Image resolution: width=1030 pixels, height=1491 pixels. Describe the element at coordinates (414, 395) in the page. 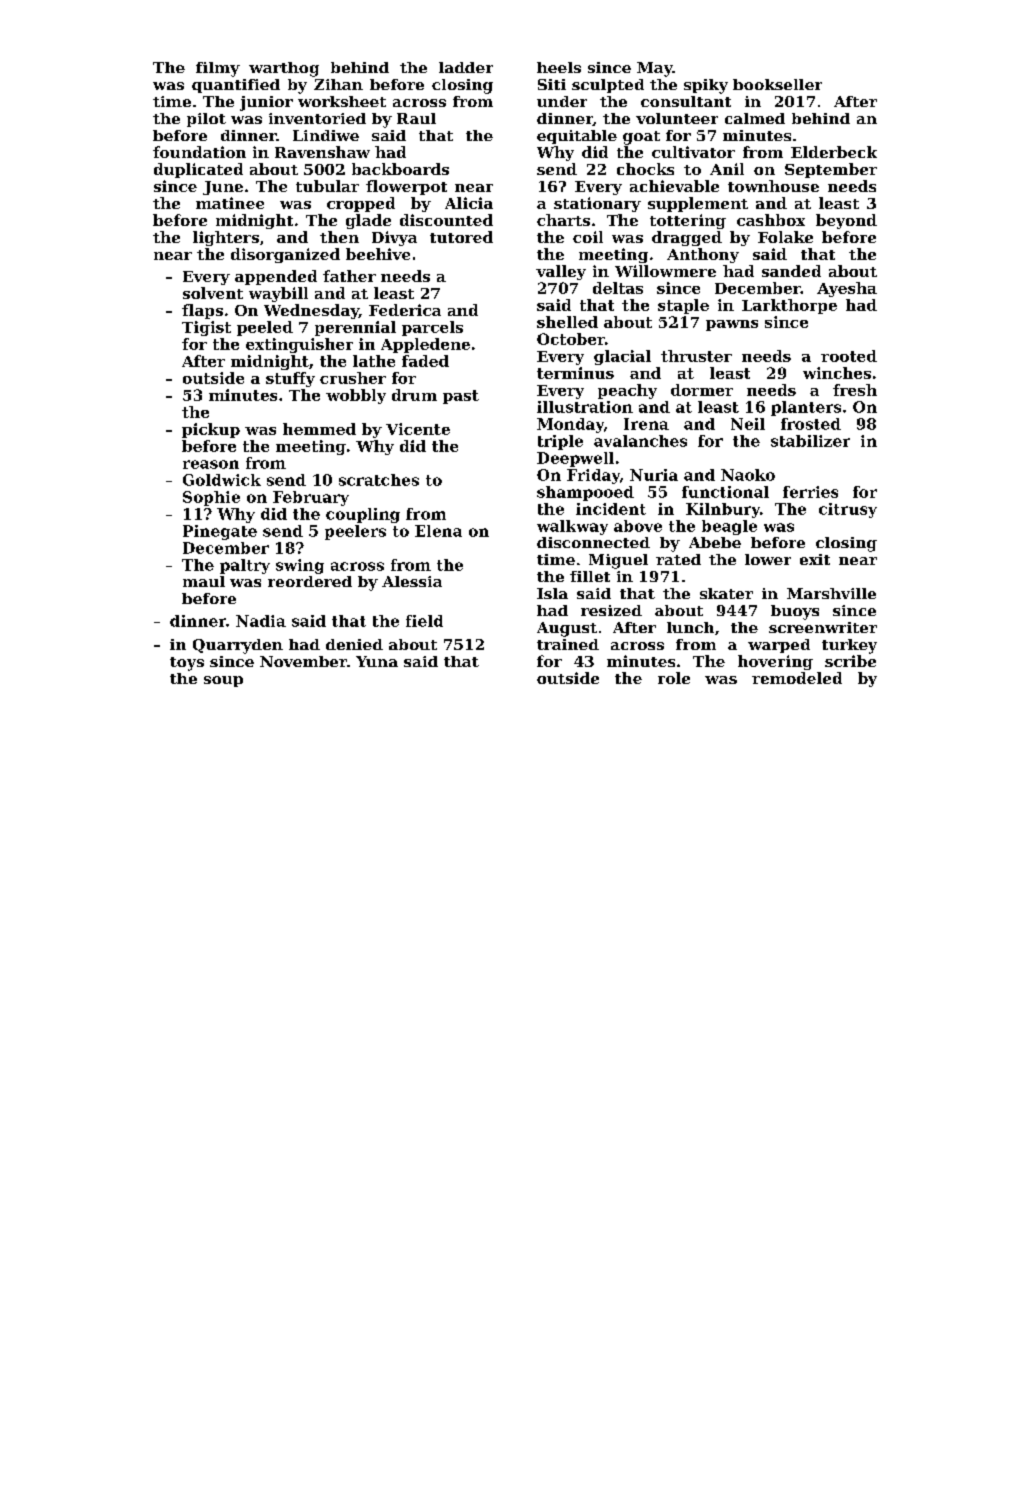

I see `drum` at that location.
